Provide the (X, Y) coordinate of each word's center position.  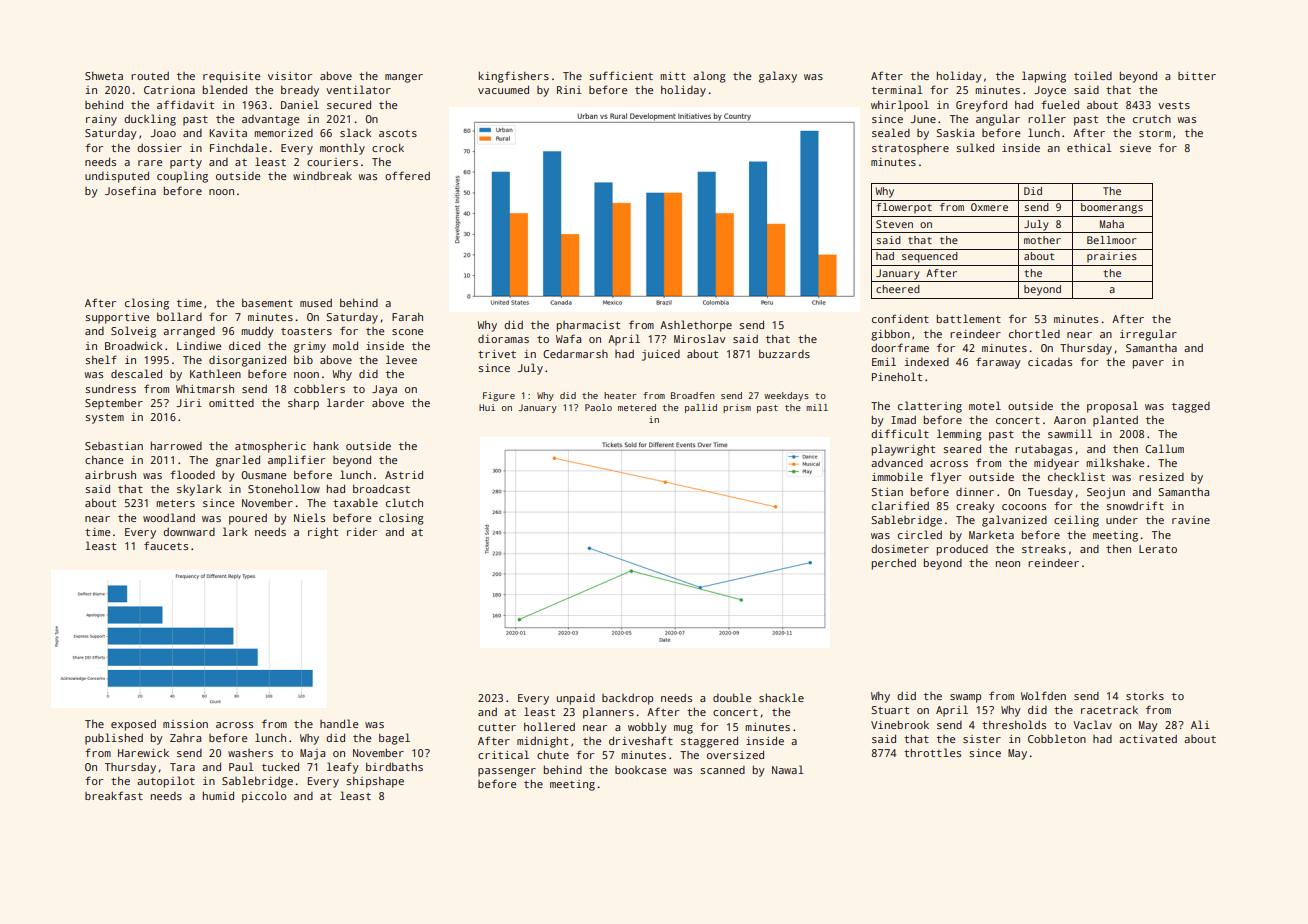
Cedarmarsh (575, 354)
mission (185, 724)
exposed (133, 725)
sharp (303, 404)
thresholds (1014, 724)
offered (407, 175)
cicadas (1050, 362)
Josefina (130, 190)
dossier (159, 148)
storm (1155, 133)
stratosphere (910, 149)
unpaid (576, 699)
